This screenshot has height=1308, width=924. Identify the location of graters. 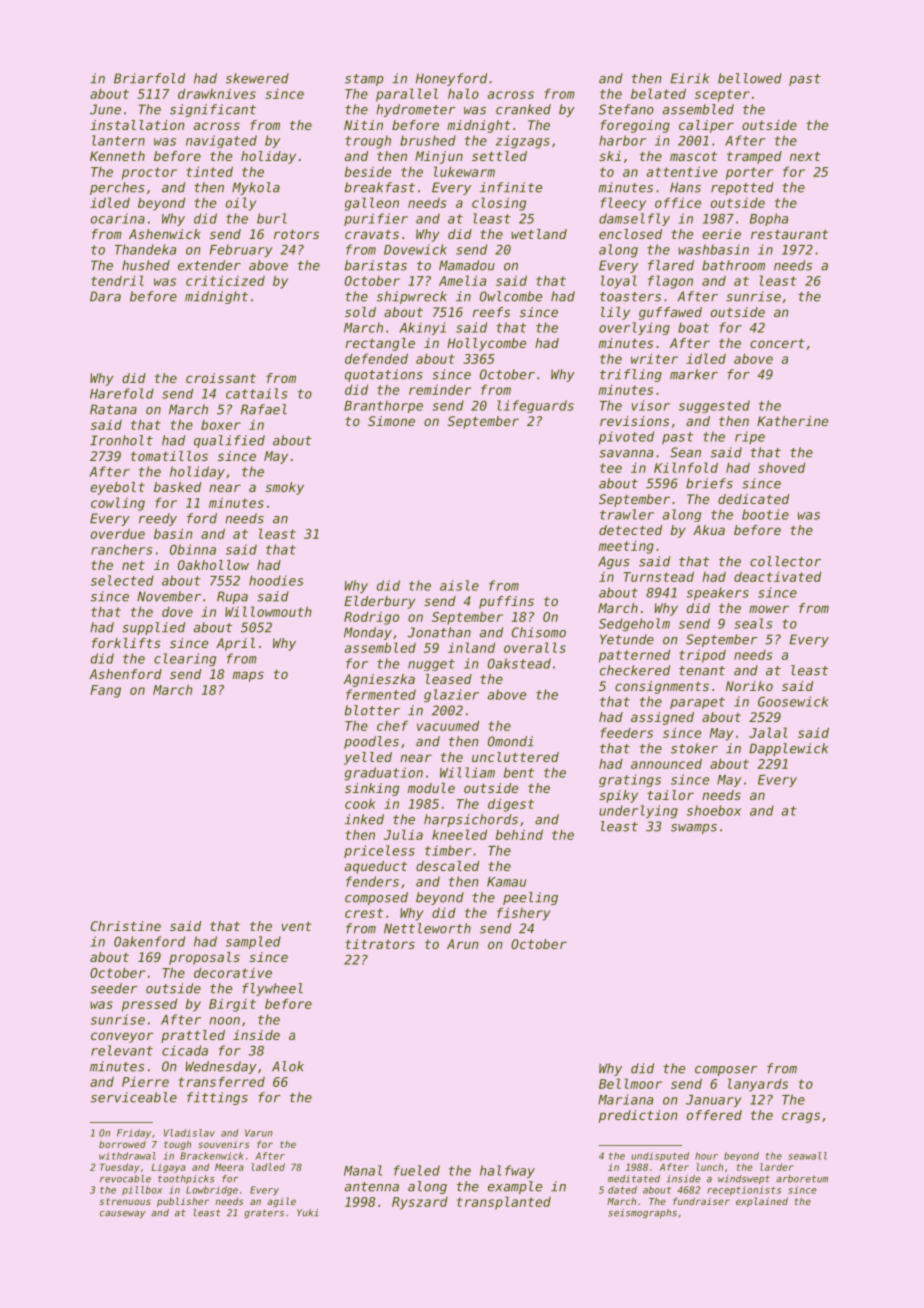
(264, 1214).
